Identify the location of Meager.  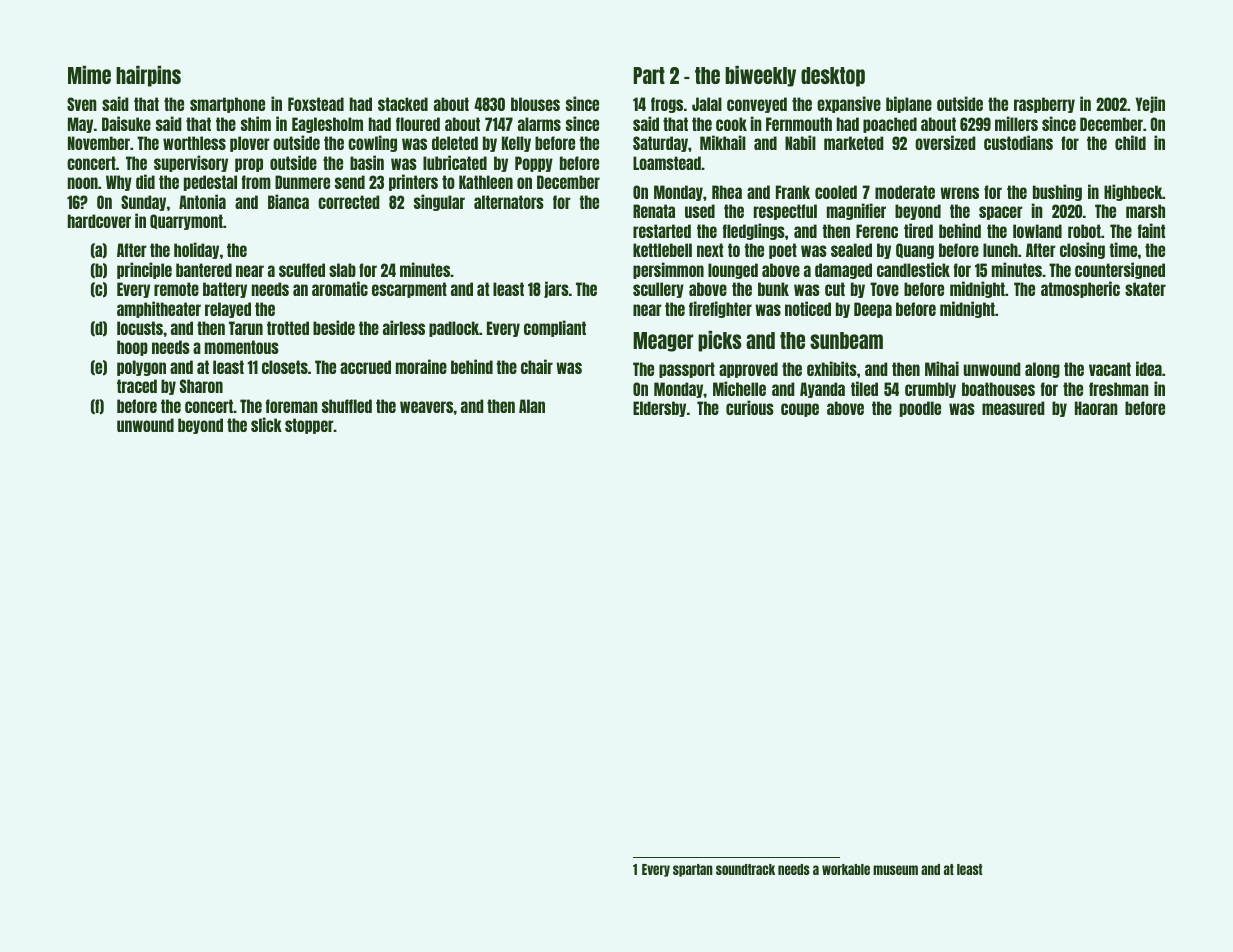
(663, 342).
